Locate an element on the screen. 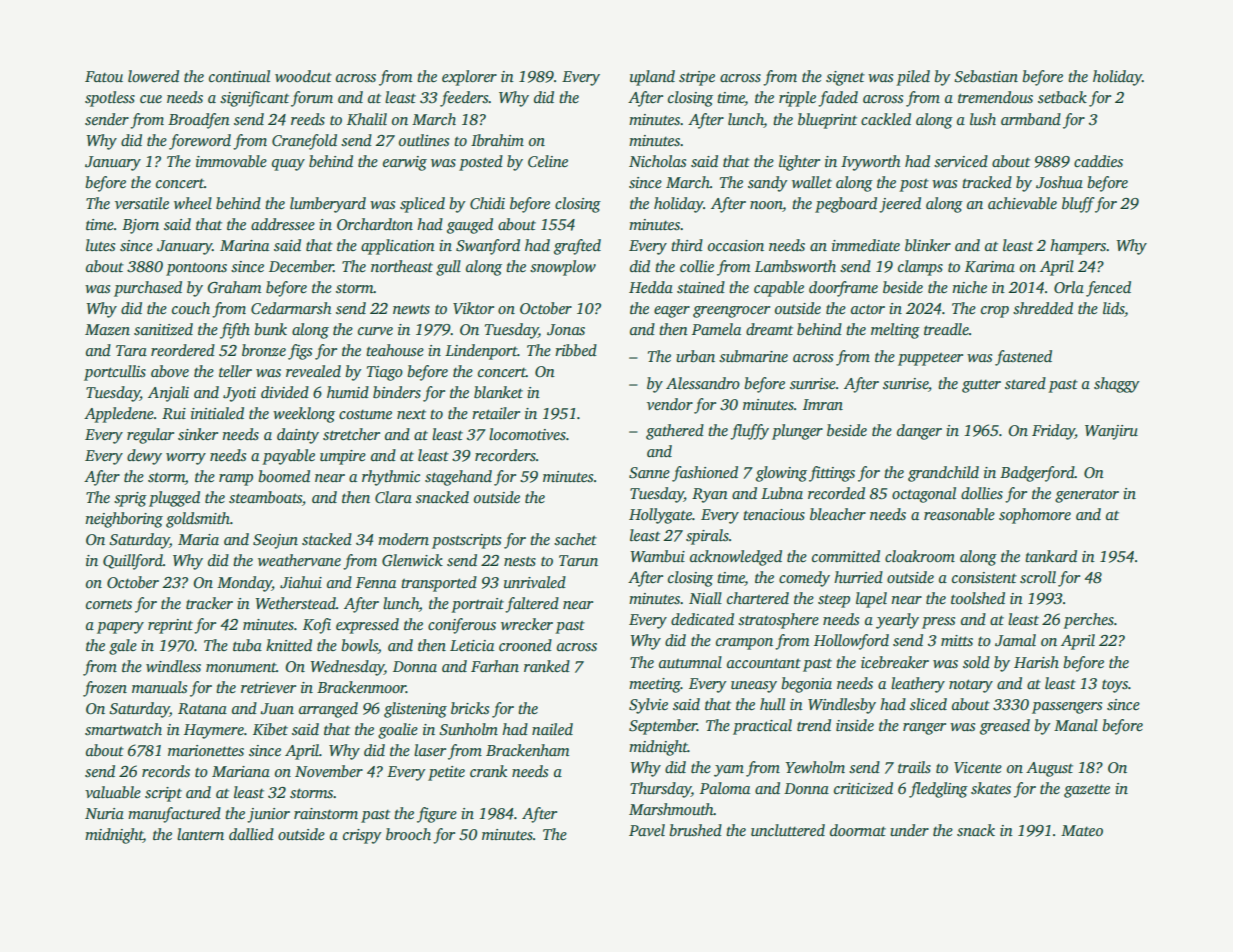 The width and height of the screenshot is (1233, 952). gathered is located at coordinates (675, 432).
